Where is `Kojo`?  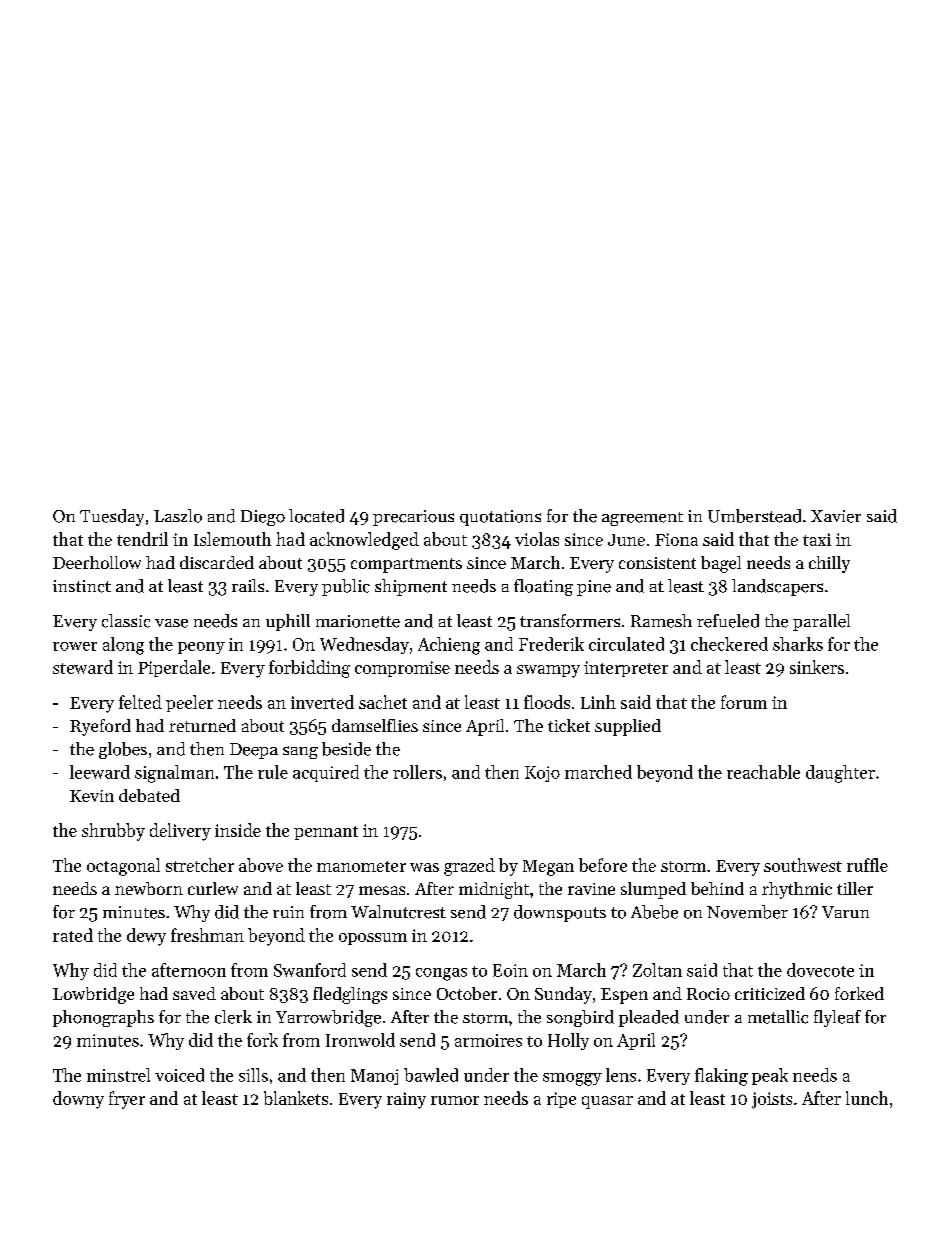
Kojo is located at coordinates (542, 774).
